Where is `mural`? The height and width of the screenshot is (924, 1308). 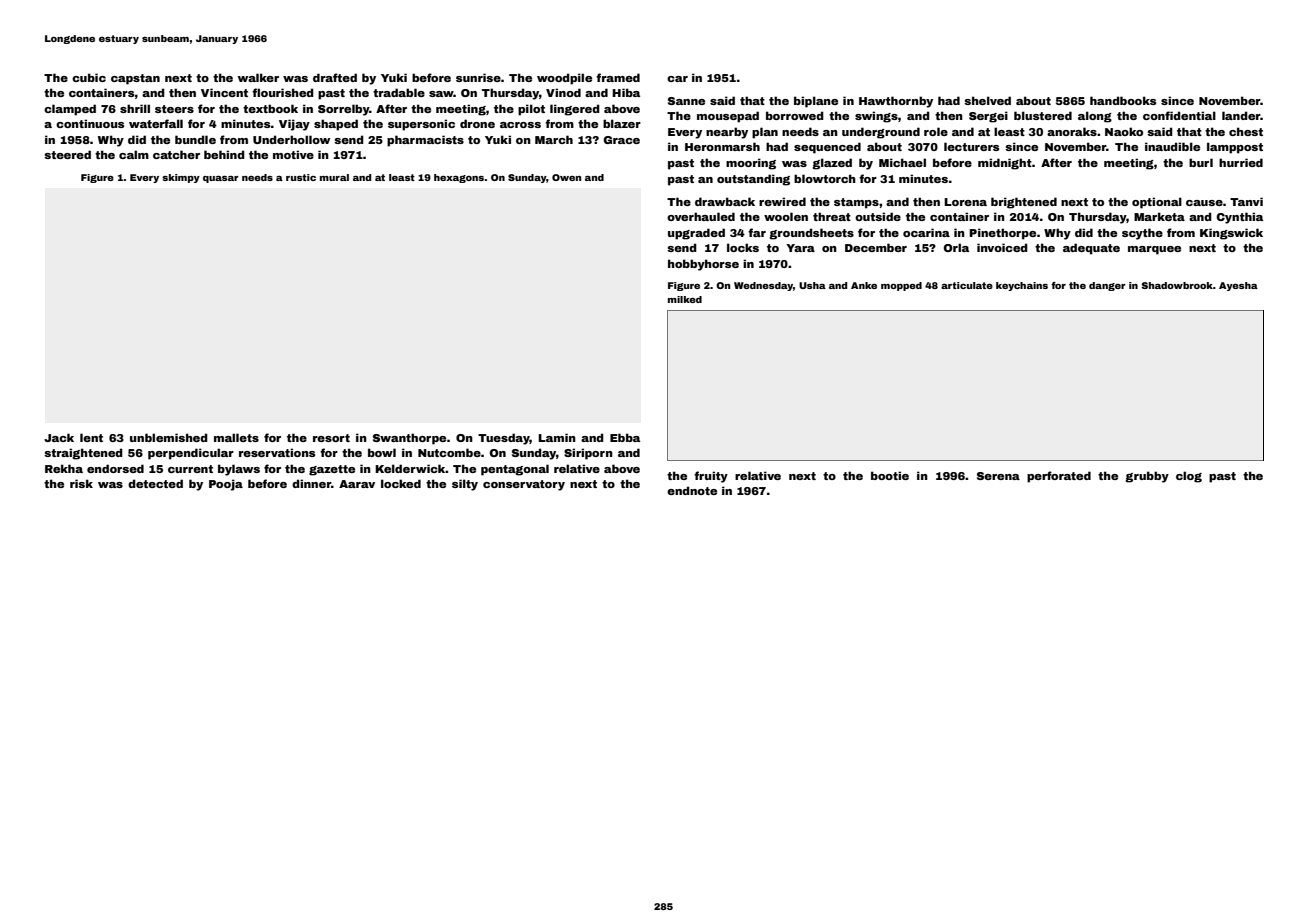 mural is located at coordinates (334, 177).
